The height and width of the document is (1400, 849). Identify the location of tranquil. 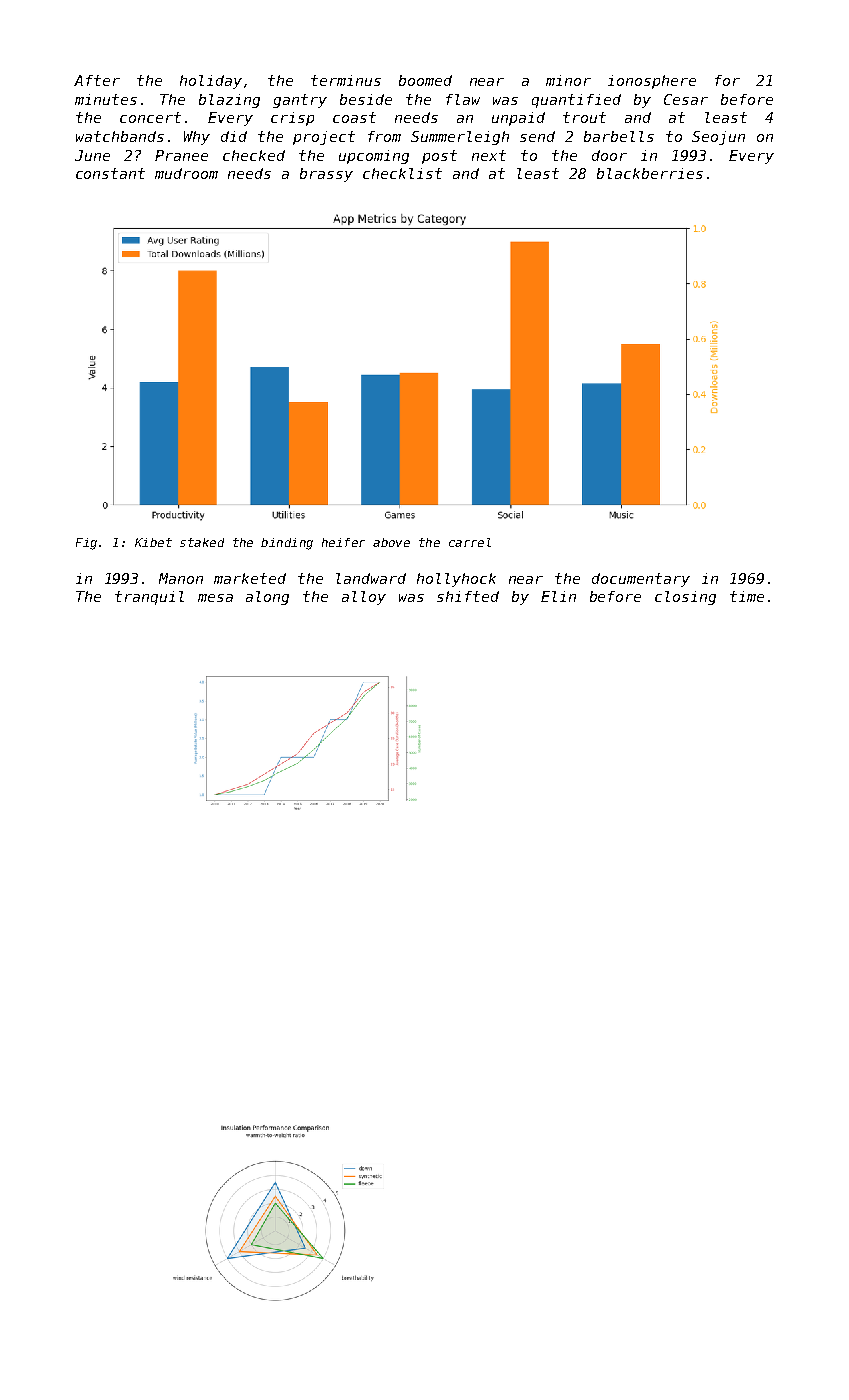
(149, 598).
